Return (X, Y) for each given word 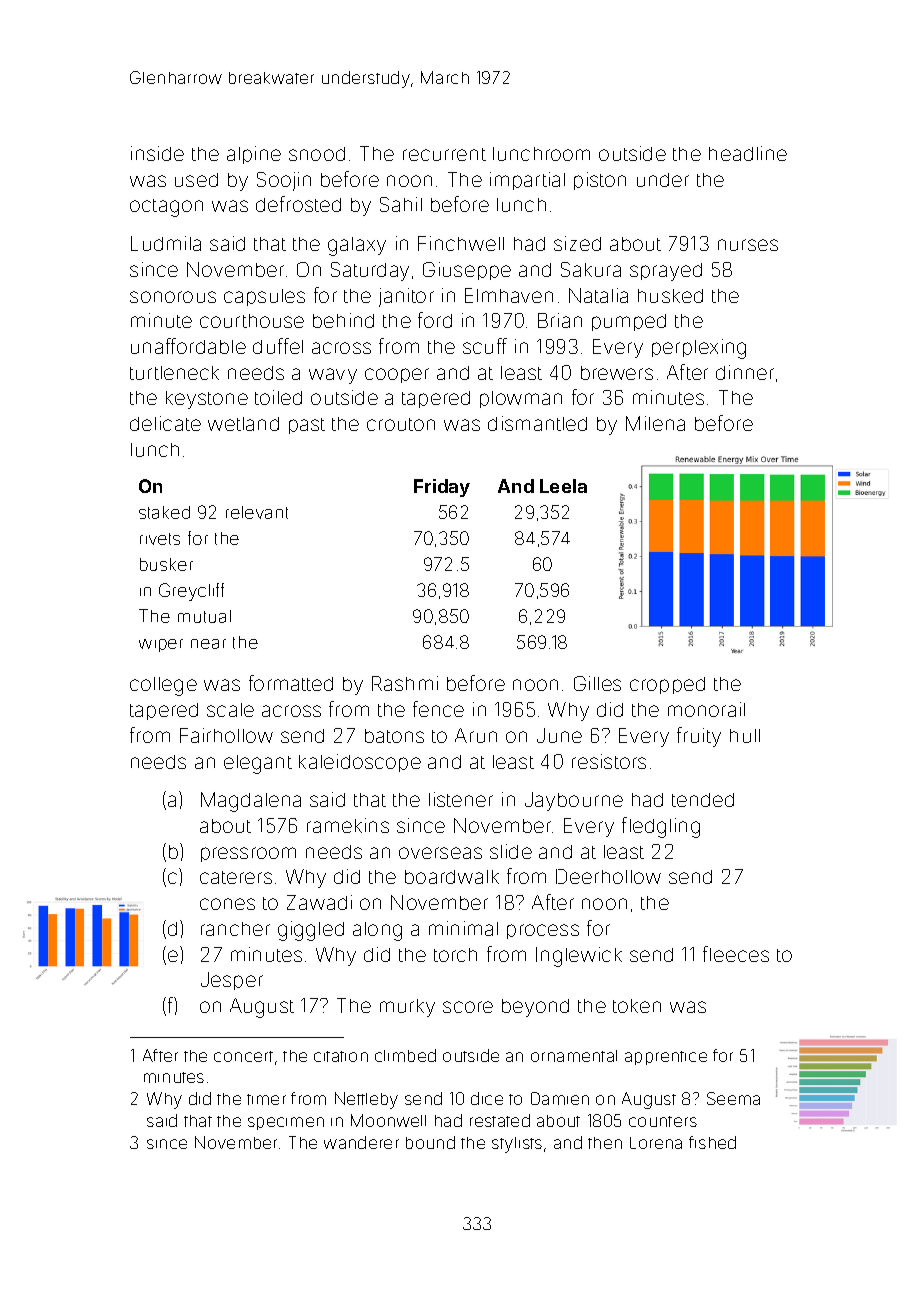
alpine (254, 155)
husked (670, 296)
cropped (667, 685)
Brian (560, 320)
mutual (204, 616)
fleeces (736, 954)
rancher (235, 929)
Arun (476, 735)
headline (748, 153)
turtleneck (174, 373)
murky (407, 1008)
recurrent (444, 154)
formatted (291, 683)
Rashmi (405, 683)
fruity (699, 737)
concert (243, 1056)
